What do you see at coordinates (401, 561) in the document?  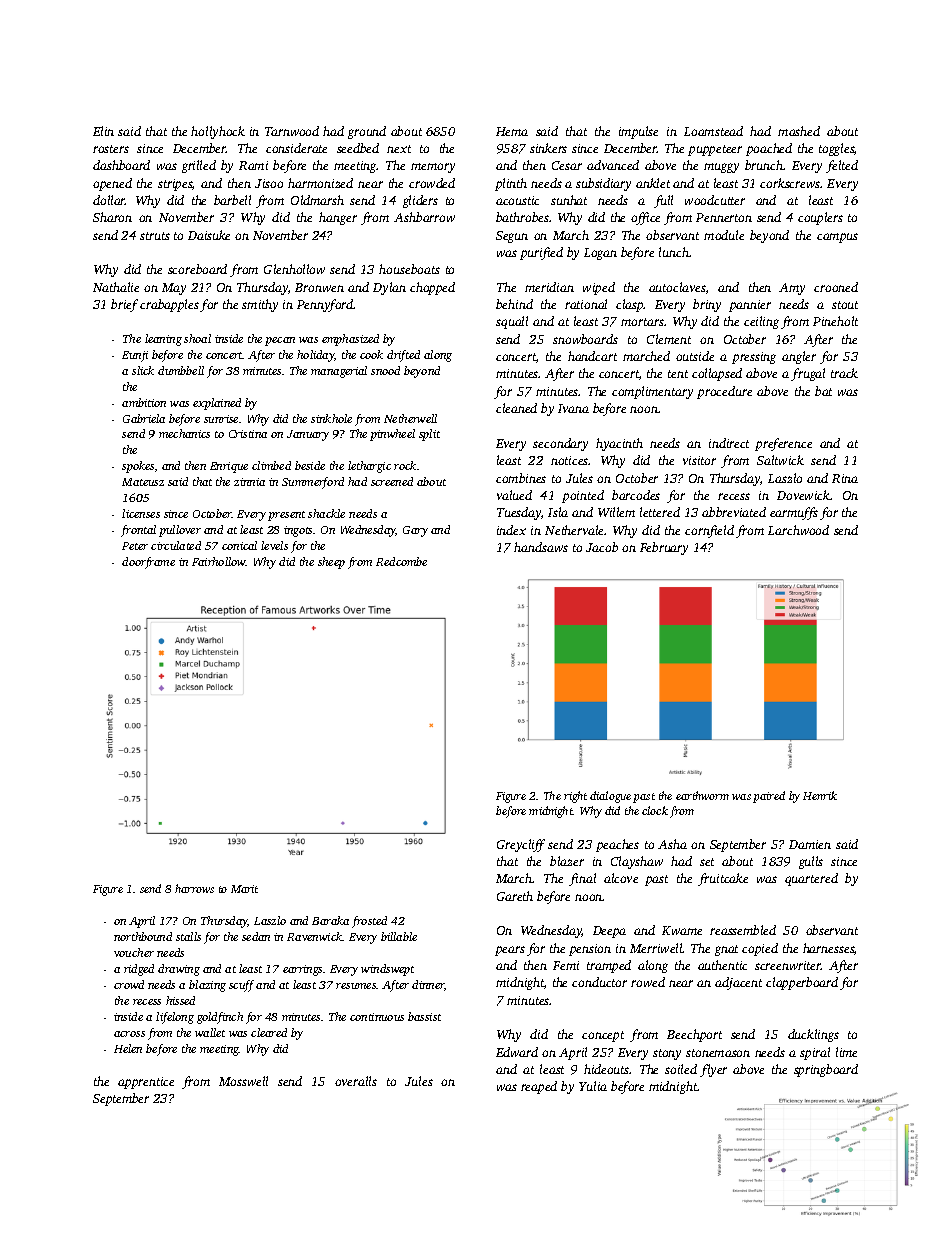 I see `Redcombe` at bounding box center [401, 561].
